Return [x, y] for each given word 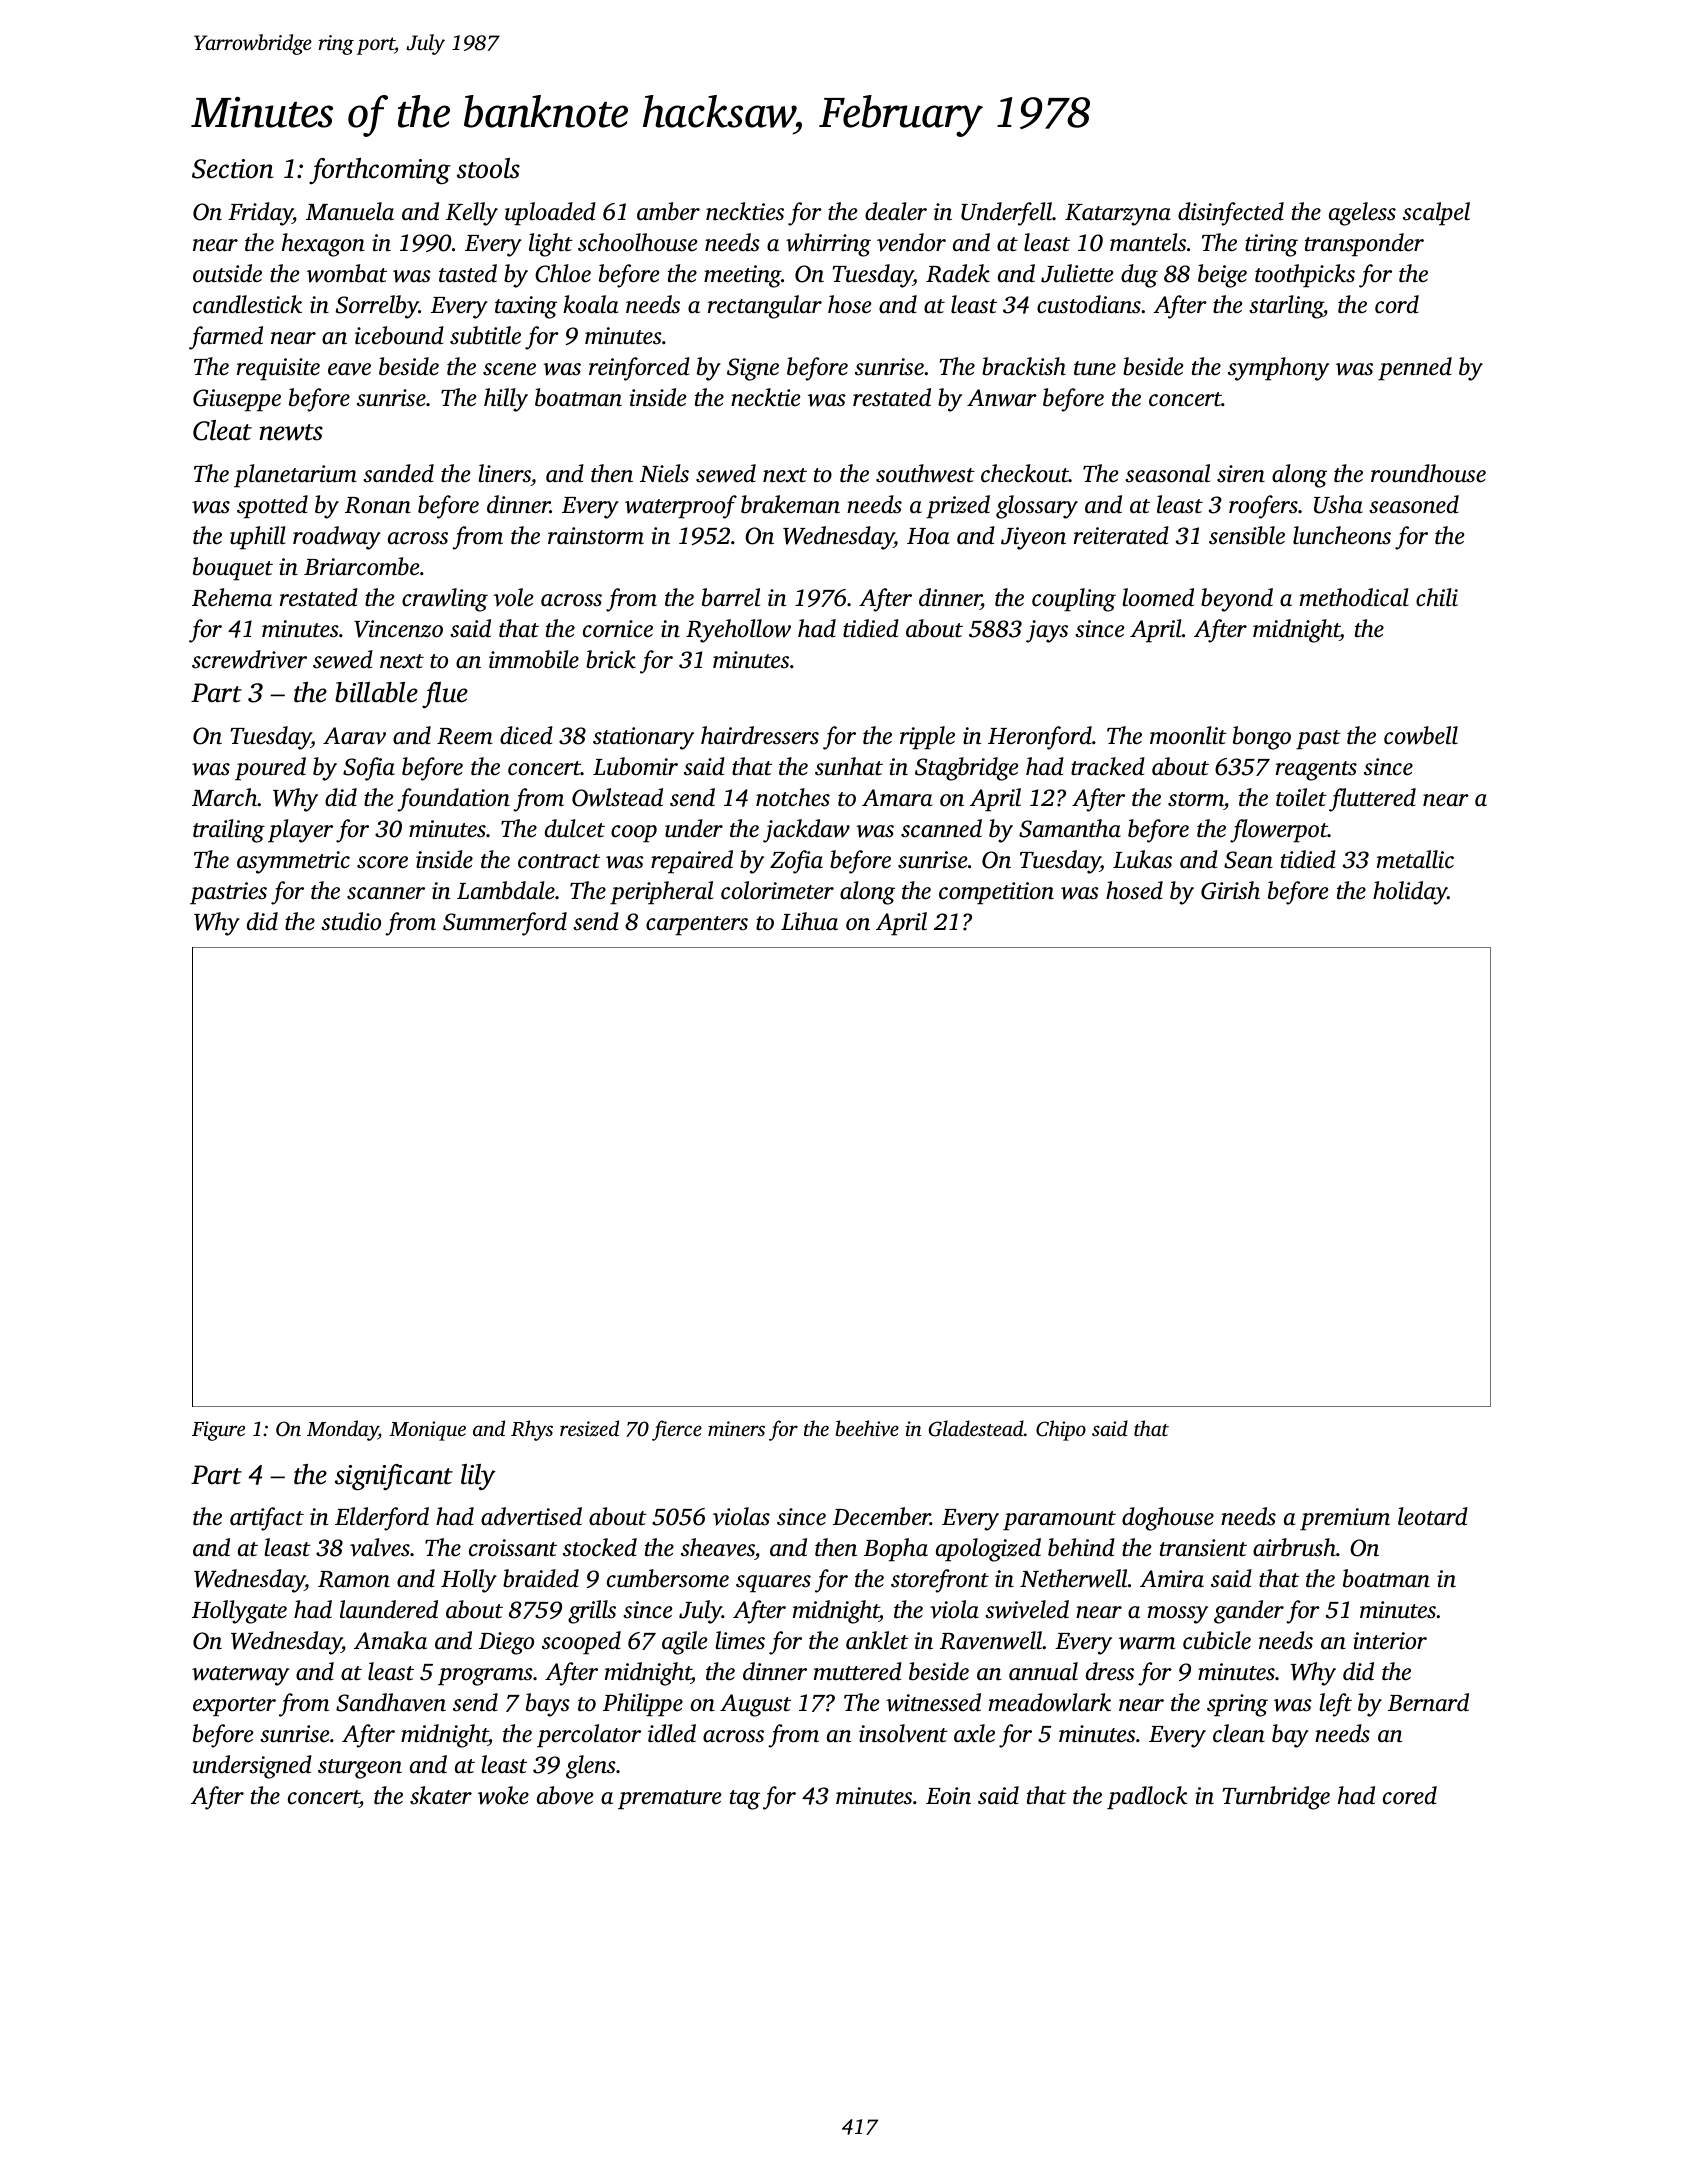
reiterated [1121, 535]
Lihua [809, 921]
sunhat [849, 766]
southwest [925, 473]
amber [668, 211]
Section [232, 169]
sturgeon [360, 1769]
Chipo [1061, 1430]
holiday [1410, 893]
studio [351, 921]
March [225, 797]
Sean [1248, 860]
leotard [1433, 1516]
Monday [342, 1430]
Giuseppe [237, 400]
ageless [1362, 214]
